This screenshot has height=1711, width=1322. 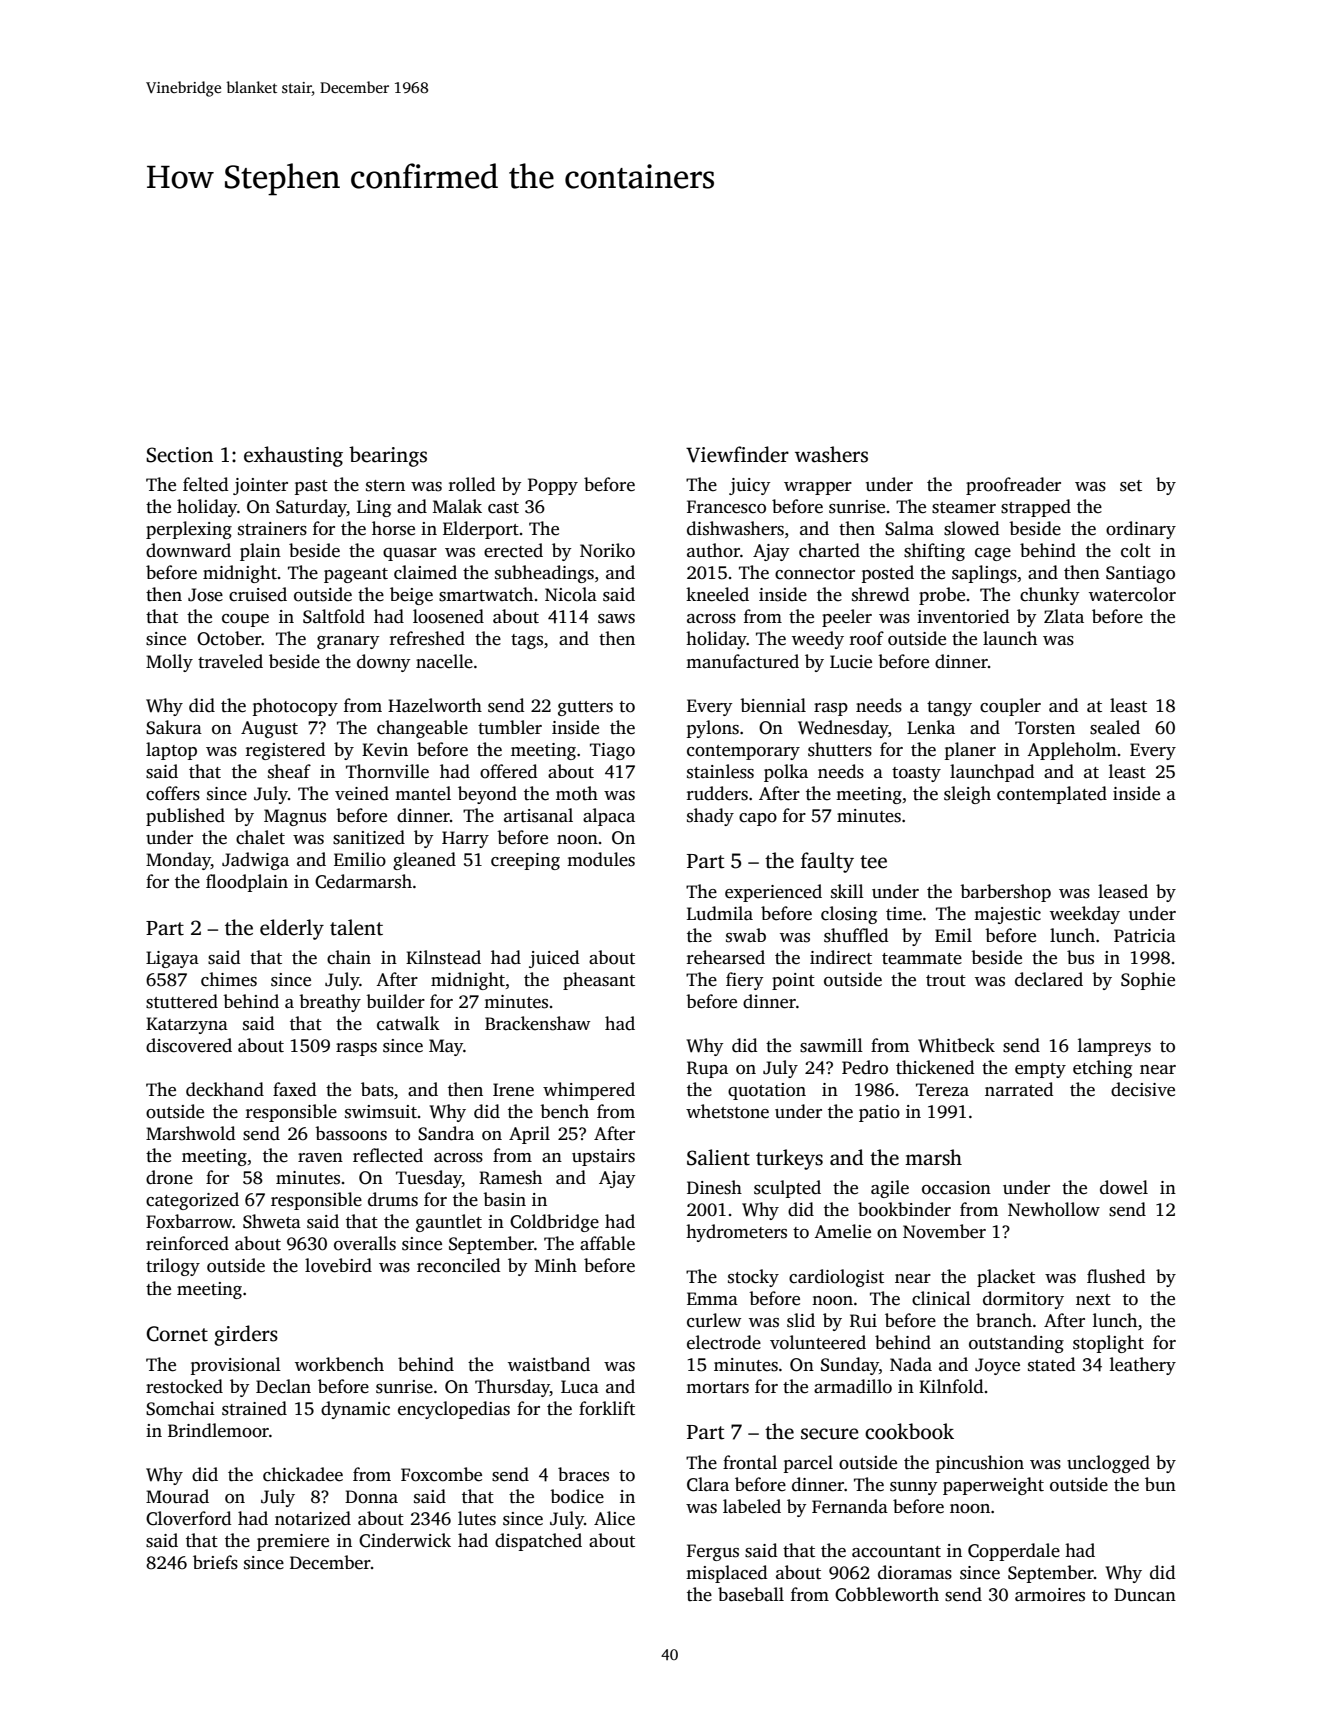 I want to click on gutters, so click(x=585, y=708).
